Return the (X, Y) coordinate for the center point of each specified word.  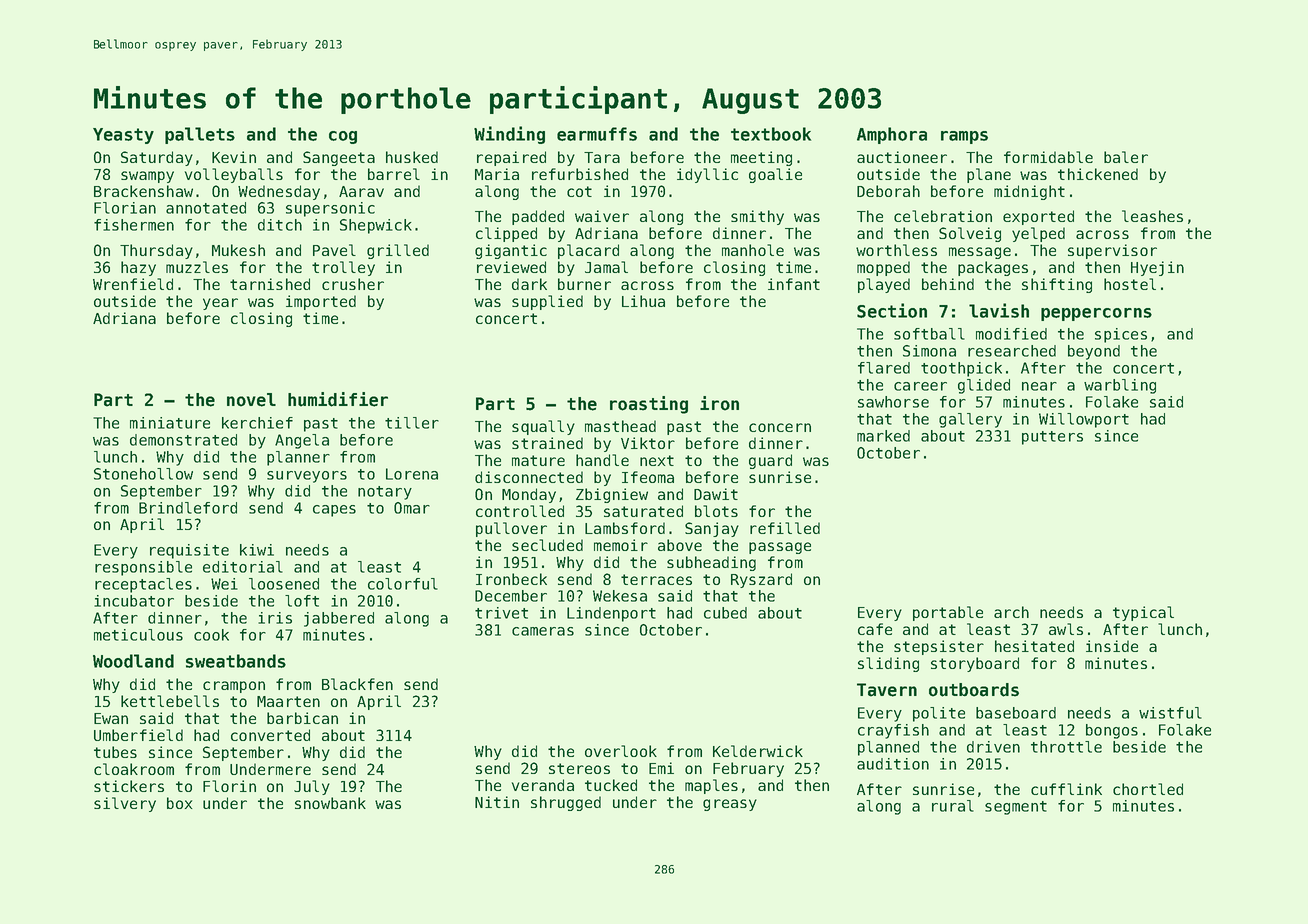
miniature (170, 423)
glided (984, 386)
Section (892, 310)
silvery (125, 804)
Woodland (133, 661)
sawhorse (893, 402)
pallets (200, 135)
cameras (543, 631)
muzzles (197, 267)
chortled (1148, 789)
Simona (929, 351)
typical (1143, 613)
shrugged (566, 803)
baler (1126, 157)
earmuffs (597, 134)
